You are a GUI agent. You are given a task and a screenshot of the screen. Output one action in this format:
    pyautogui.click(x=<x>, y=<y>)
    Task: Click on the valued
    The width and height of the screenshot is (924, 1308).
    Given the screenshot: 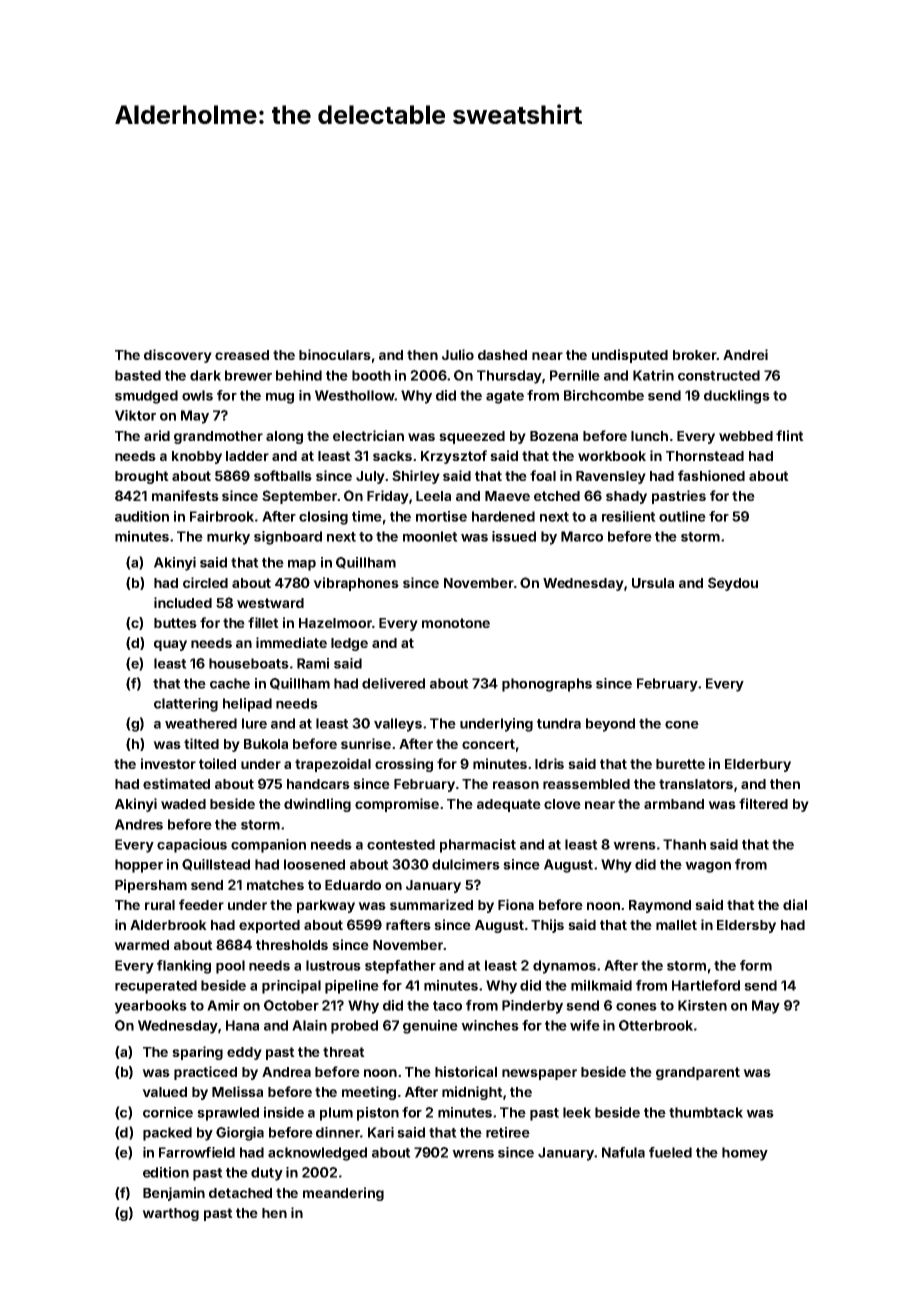 What is the action you would take?
    pyautogui.click(x=164, y=1092)
